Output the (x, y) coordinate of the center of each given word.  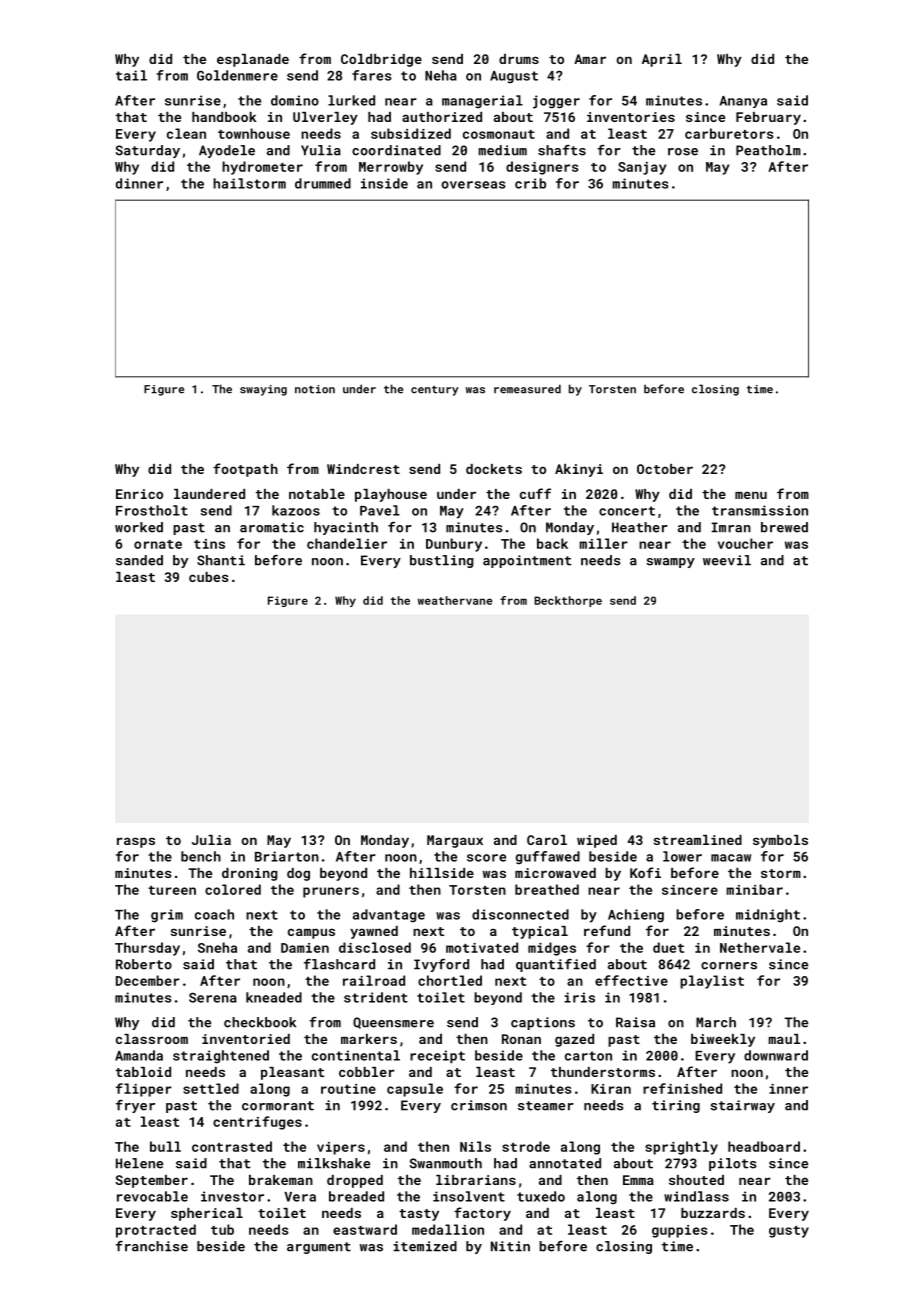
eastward (365, 1229)
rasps (136, 842)
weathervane (455, 600)
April (662, 60)
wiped (597, 841)
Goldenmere (237, 75)
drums (519, 59)
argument (319, 1248)
